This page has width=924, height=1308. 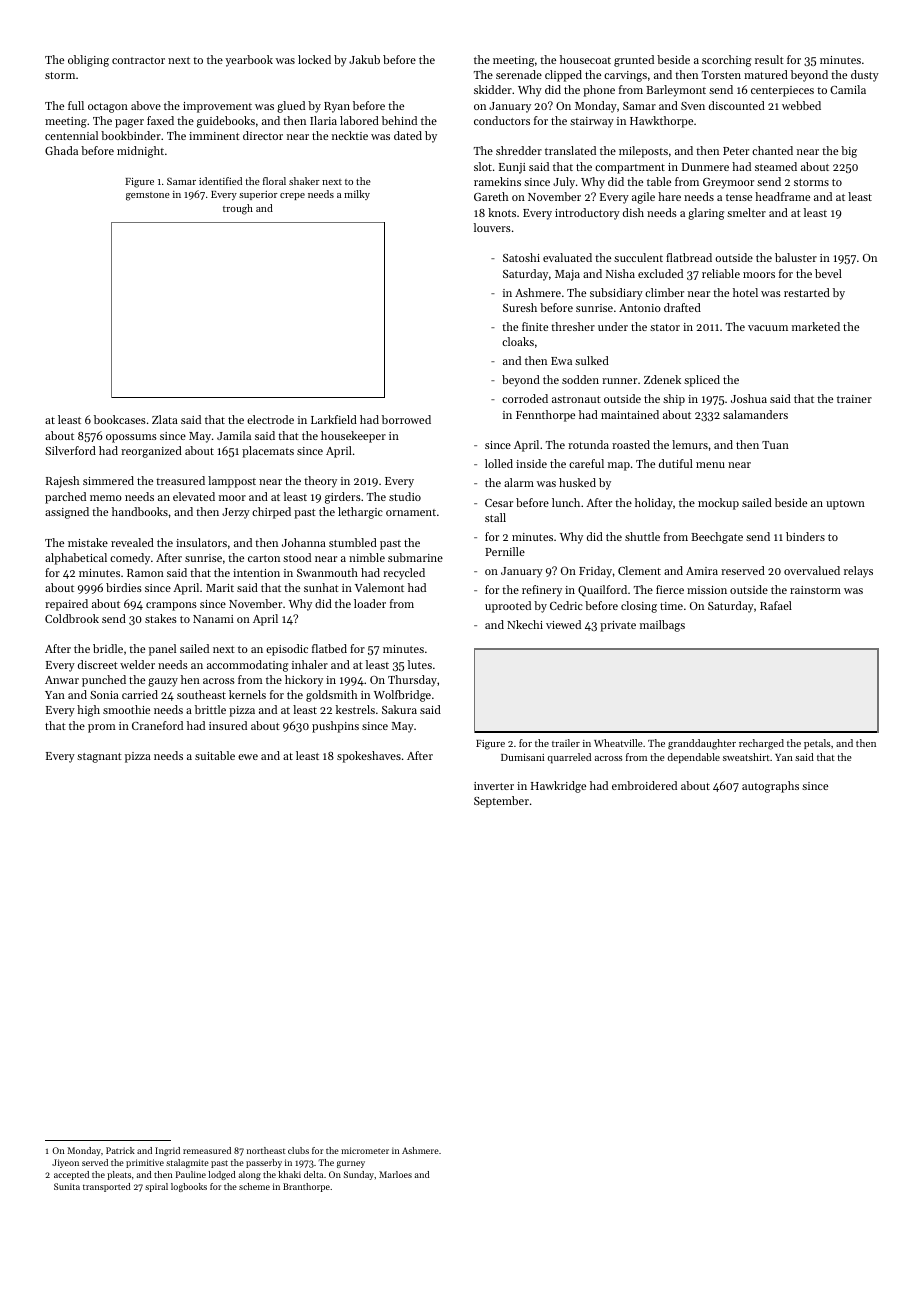 I want to click on Sunita, so click(x=67, y=1186).
